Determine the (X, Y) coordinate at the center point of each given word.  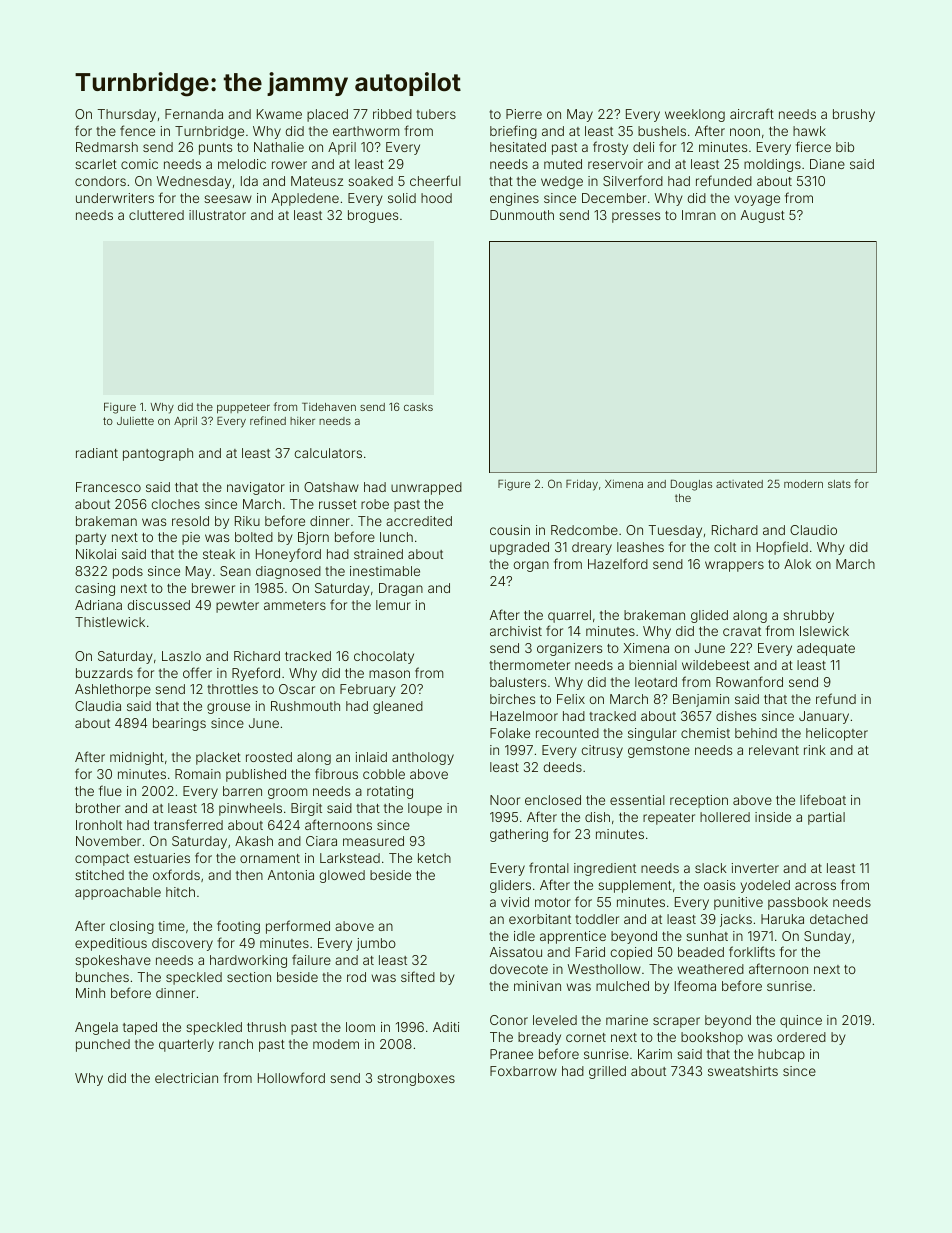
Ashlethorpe (113, 690)
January (824, 717)
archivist (516, 631)
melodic (242, 164)
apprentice (573, 937)
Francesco (108, 487)
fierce (813, 146)
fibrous (336, 773)
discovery (182, 944)
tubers (436, 114)
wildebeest (716, 665)
